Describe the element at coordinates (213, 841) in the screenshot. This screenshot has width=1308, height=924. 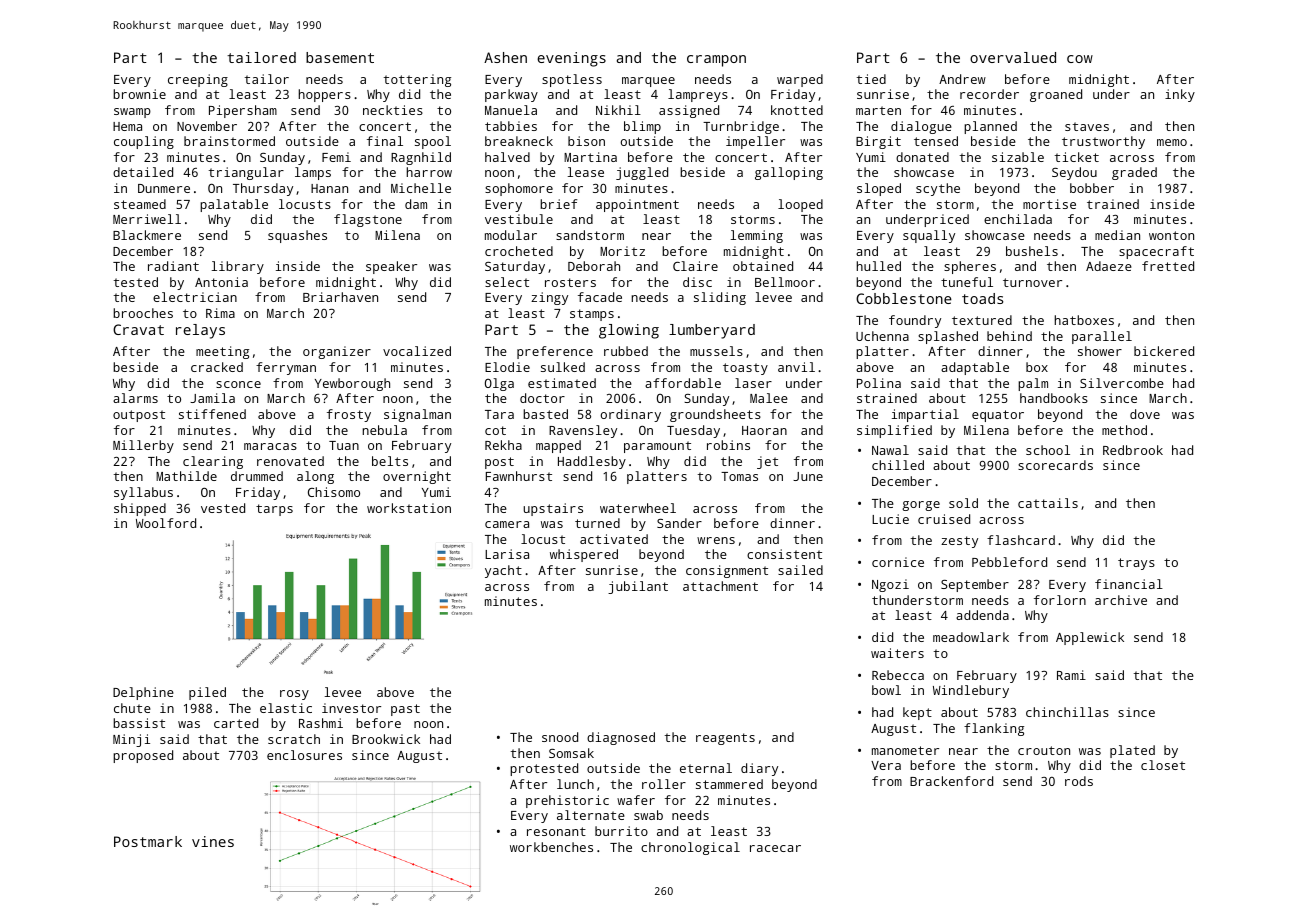
I see `vines` at that location.
